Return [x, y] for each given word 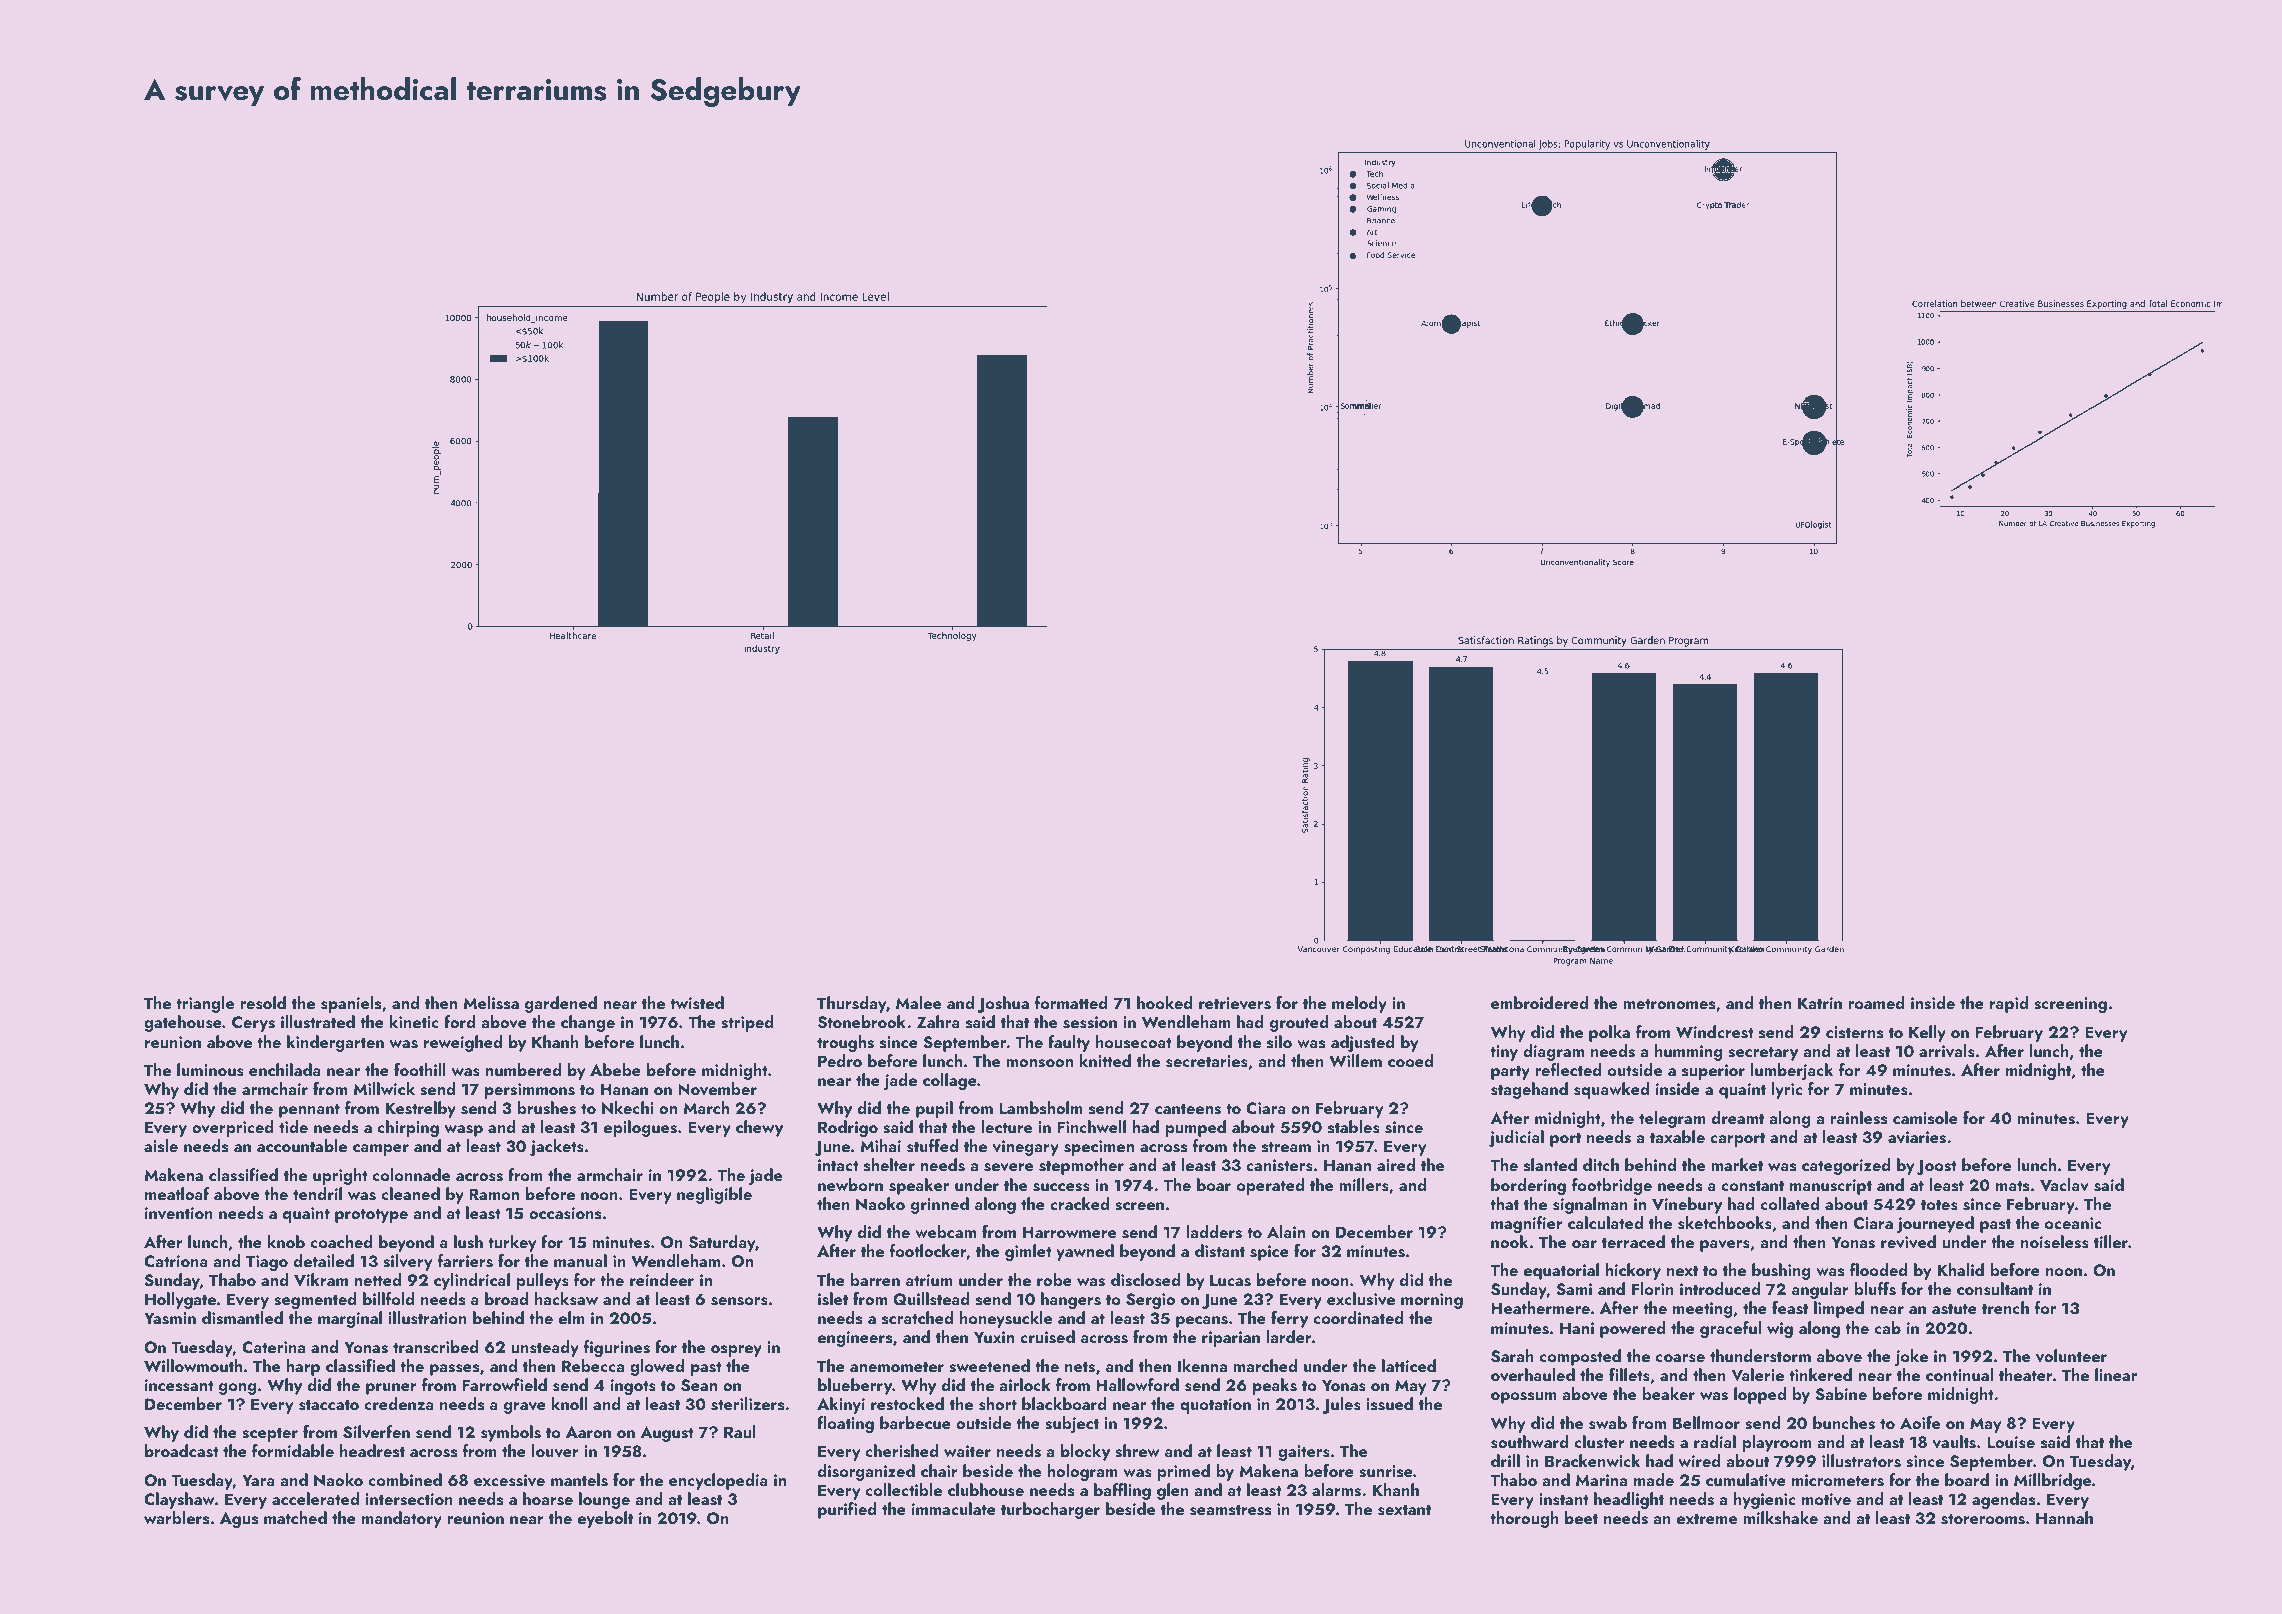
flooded [1879, 1269]
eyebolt [605, 1519]
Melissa [491, 1003]
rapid [2009, 1004]
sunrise [1386, 1471]
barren [875, 1279]
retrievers [1235, 1003]
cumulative [1746, 1480]
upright [340, 1176]
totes [1939, 1205]
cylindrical [472, 1281]
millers [1364, 1185]
